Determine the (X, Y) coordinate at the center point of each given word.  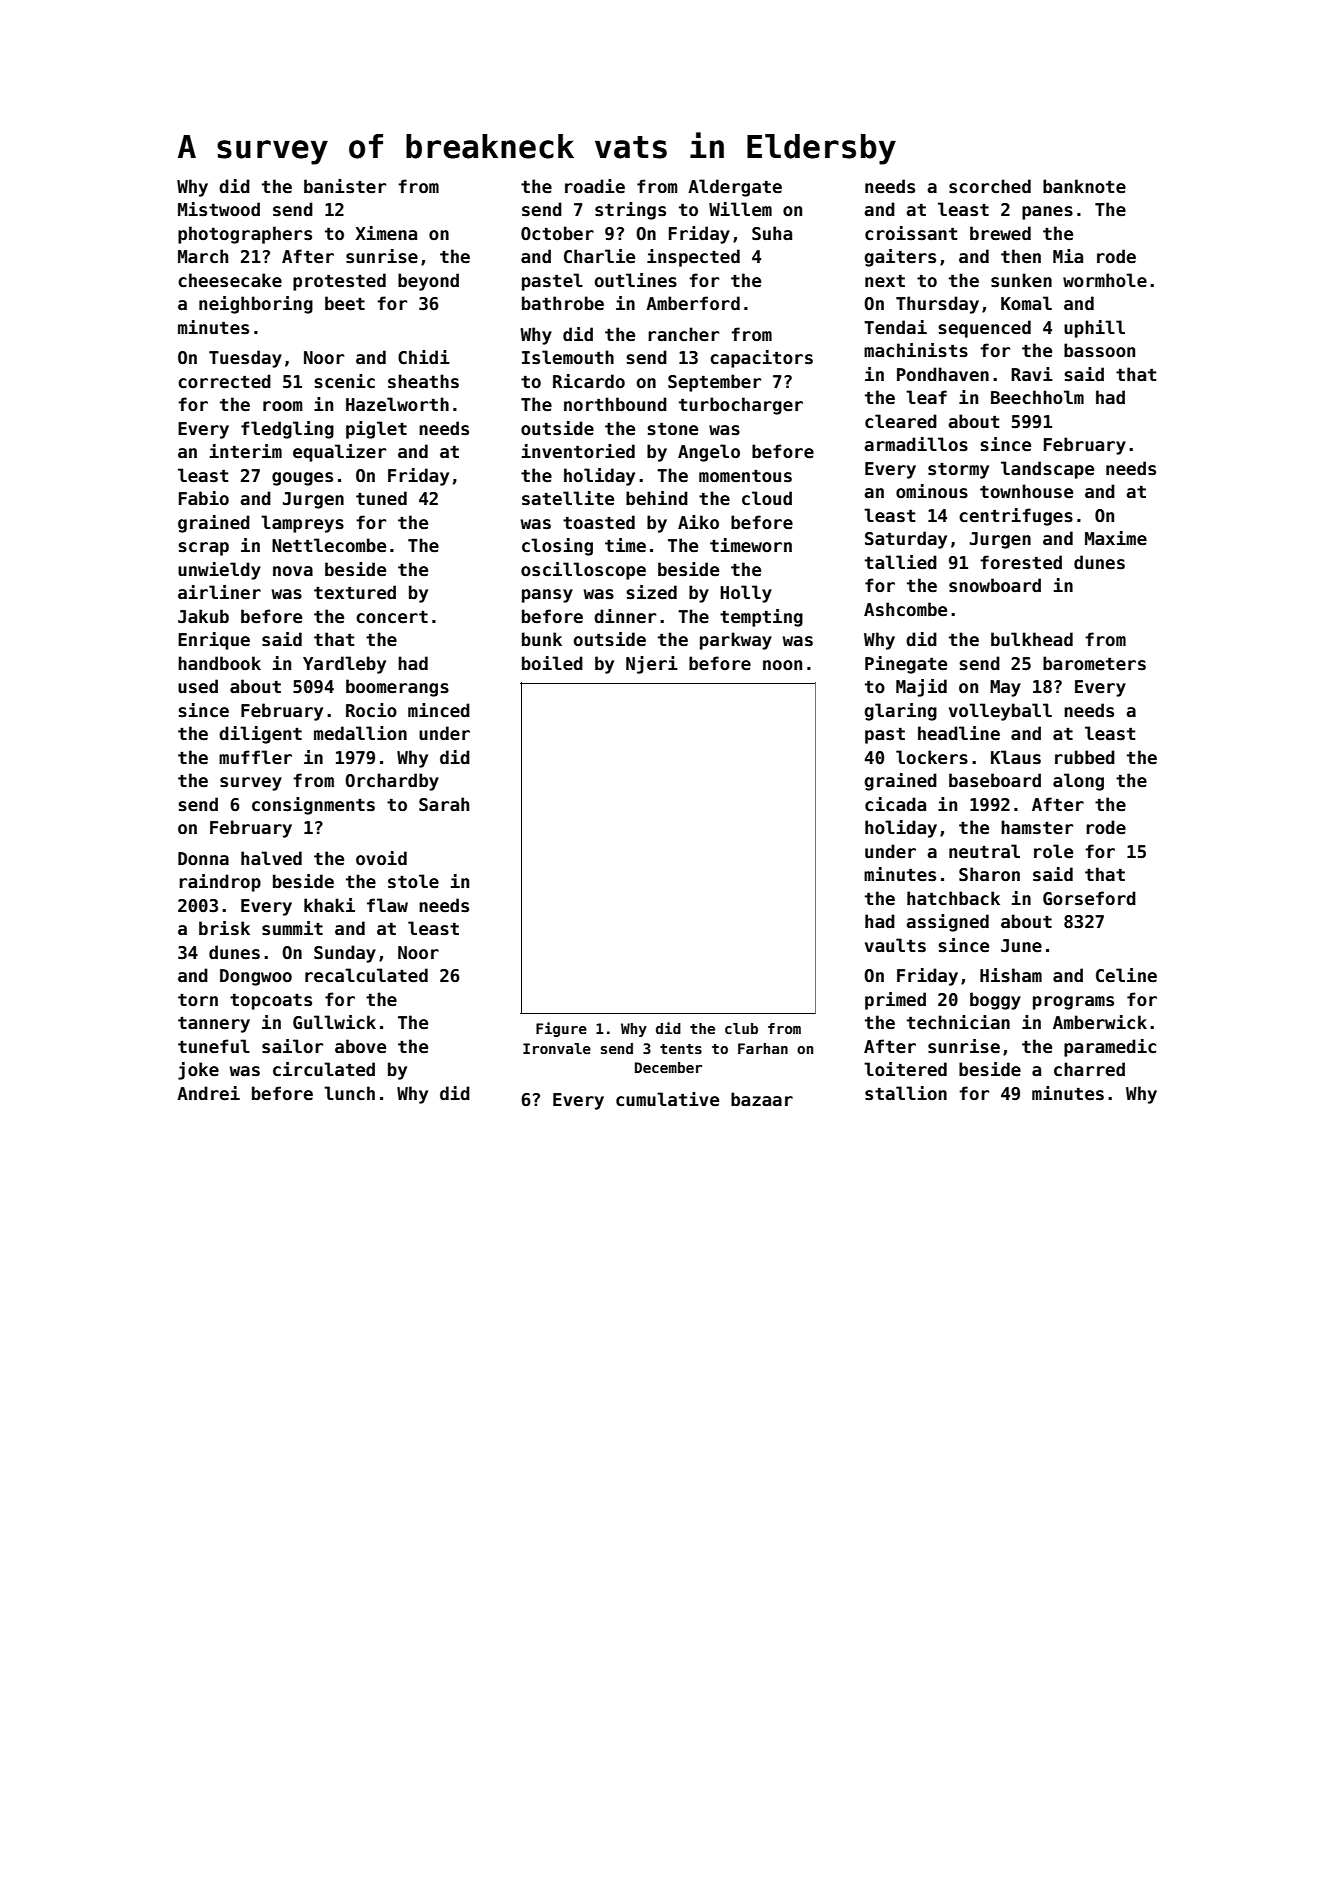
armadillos (916, 444)
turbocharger (741, 406)
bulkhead (1032, 639)
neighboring (256, 305)
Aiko (698, 522)
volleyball (1000, 712)
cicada (895, 804)
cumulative (667, 1099)
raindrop (220, 883)
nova (293, 571)
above (360, 1046)
